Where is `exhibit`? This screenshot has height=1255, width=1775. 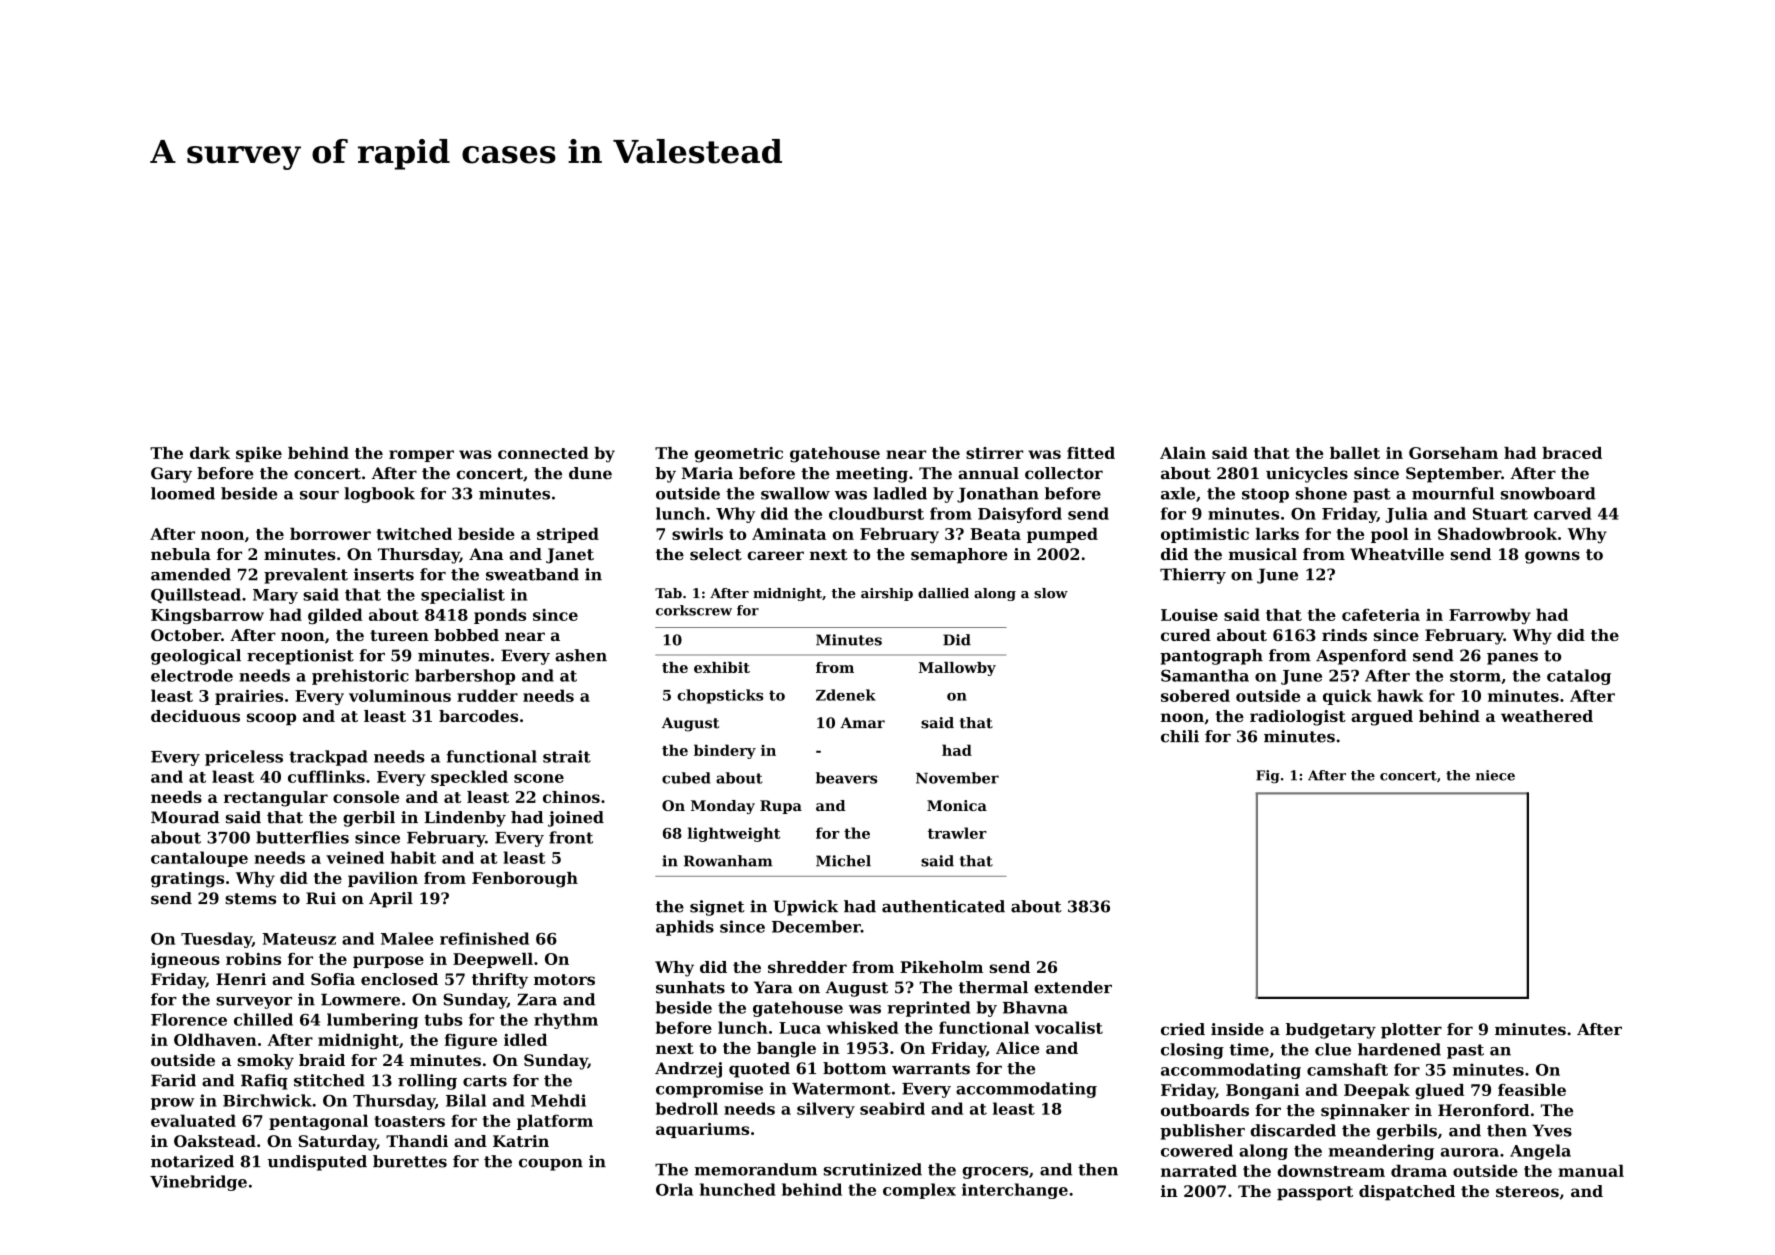 exhibit is located at coordinates (722, 667).
